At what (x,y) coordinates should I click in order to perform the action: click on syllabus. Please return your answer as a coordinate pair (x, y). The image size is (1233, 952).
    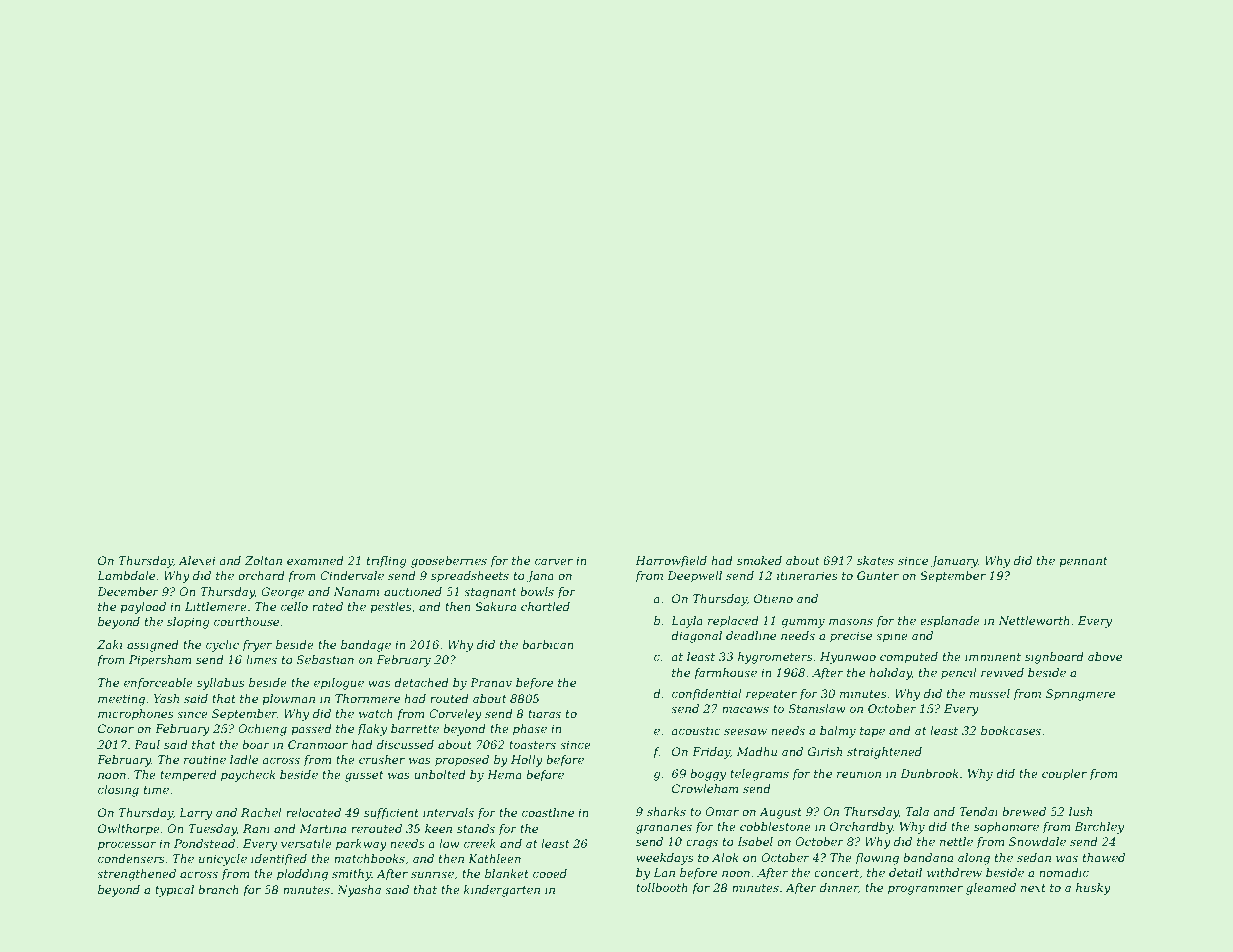
    Looking at the image, I should click on (221, 684).
